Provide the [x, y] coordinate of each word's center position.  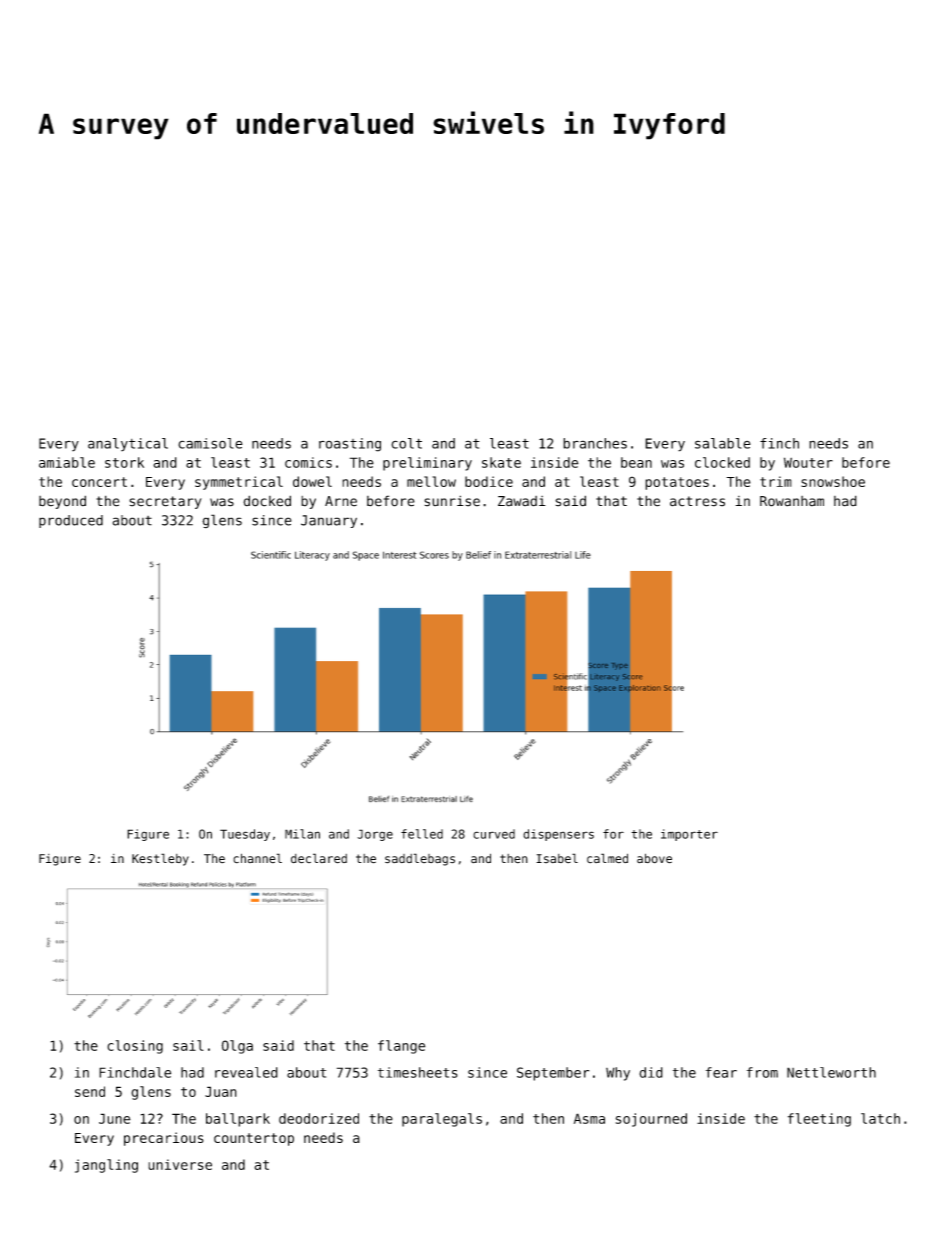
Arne [341, 501]
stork [124, 462]
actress [697, 501]
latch [880, 1118]
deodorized [319, 1118]
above [654, 858]
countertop [254, 1139]
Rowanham [792, 501]
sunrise [452, 501]
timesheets [418, 1072]
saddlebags [420, 859]
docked [267, 501]
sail [188, 1045]
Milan [302, 834]
